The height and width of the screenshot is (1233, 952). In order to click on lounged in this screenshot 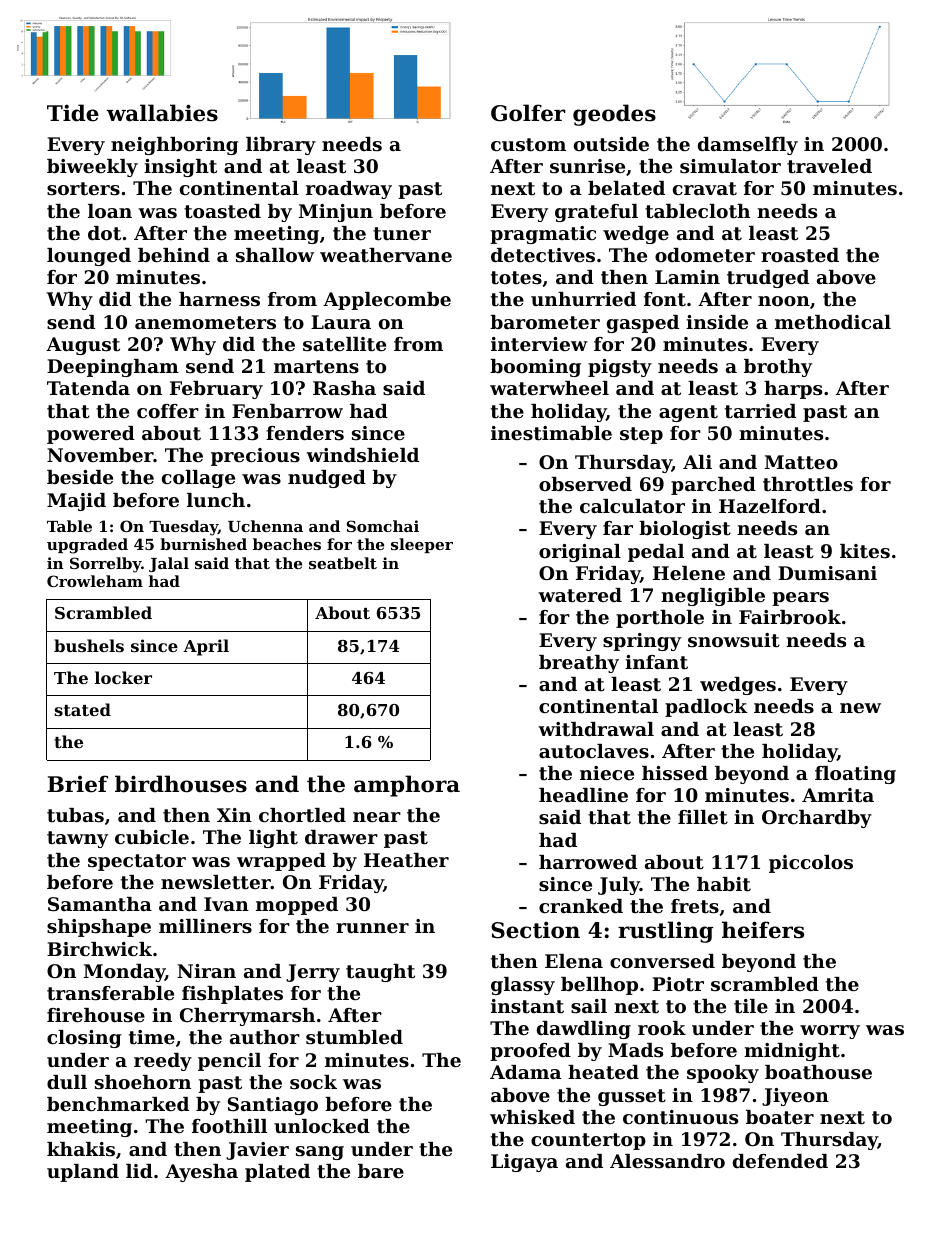, I will do `click(89, 257)`.
